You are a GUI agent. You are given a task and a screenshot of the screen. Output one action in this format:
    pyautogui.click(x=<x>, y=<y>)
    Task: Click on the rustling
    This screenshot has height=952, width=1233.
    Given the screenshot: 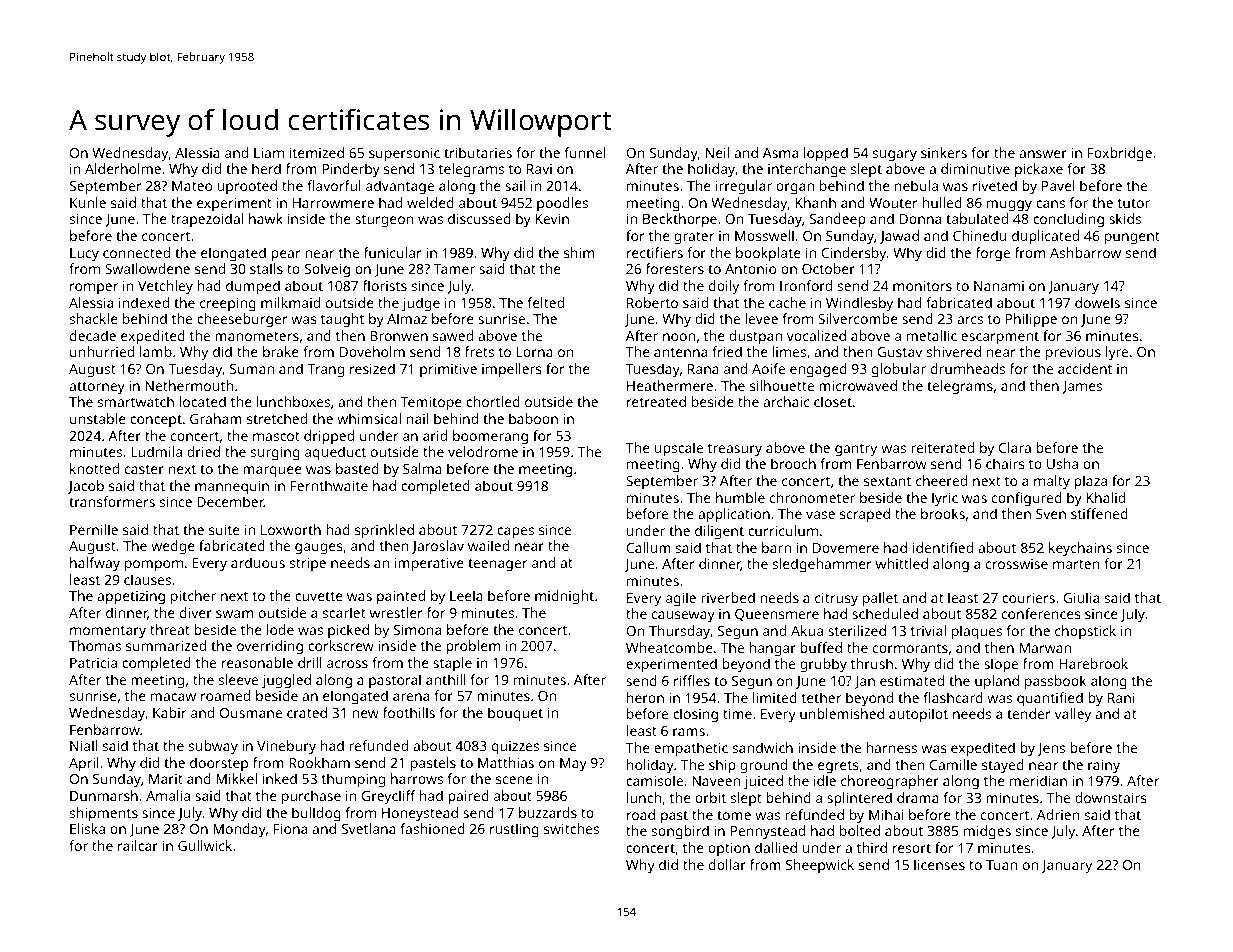 What is the action you would take?
    pyautogui.click(x=514, y=830)
